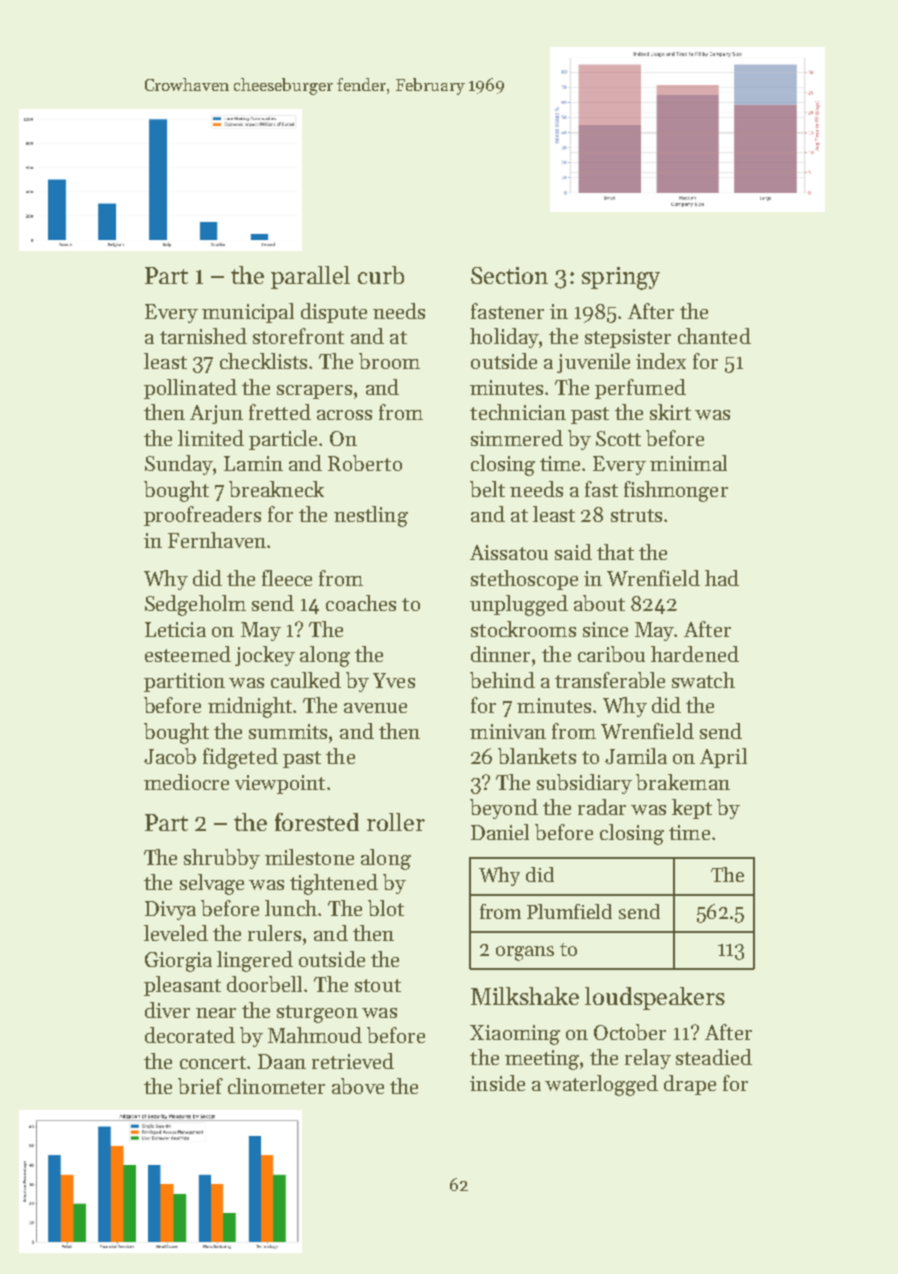 The width and height of the page is (898, 1274). Describe the element at coordinates (375, 708) in the page. I see `avenue` at that location.
